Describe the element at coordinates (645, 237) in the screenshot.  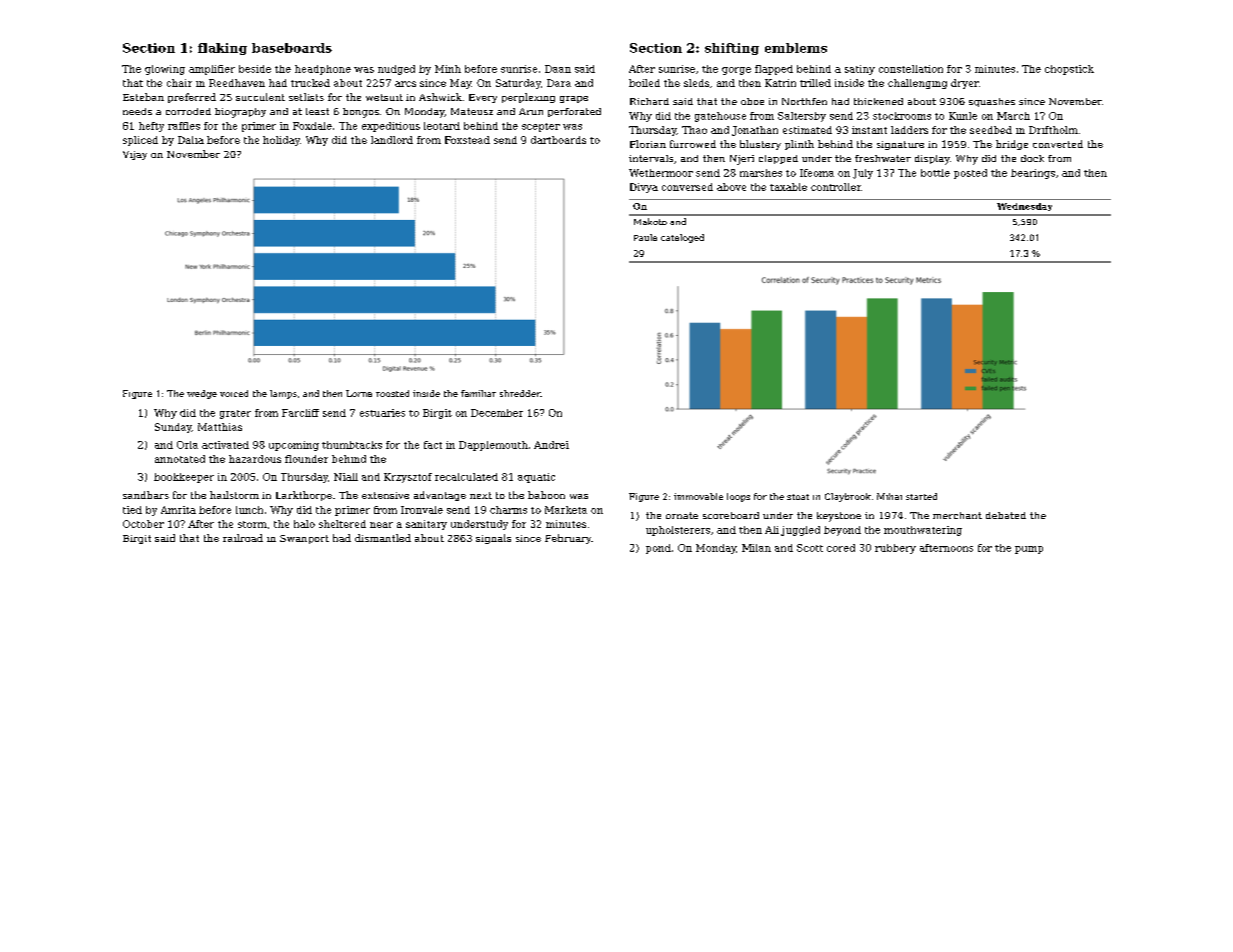
I see `Paula` at that location.
